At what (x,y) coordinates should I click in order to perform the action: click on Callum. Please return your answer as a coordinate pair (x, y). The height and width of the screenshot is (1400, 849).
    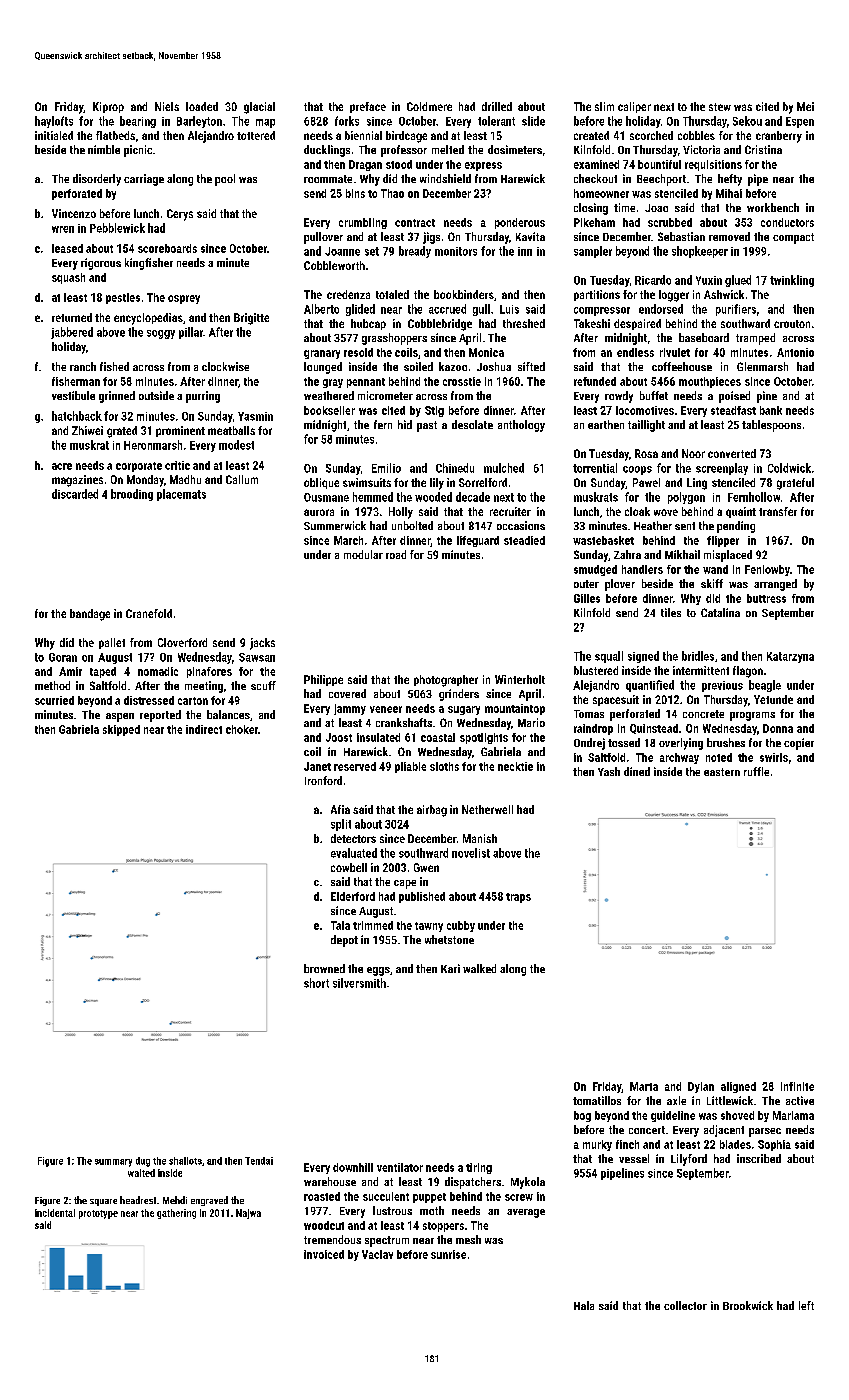
    Looking at the image, I should click on (242, 479).
